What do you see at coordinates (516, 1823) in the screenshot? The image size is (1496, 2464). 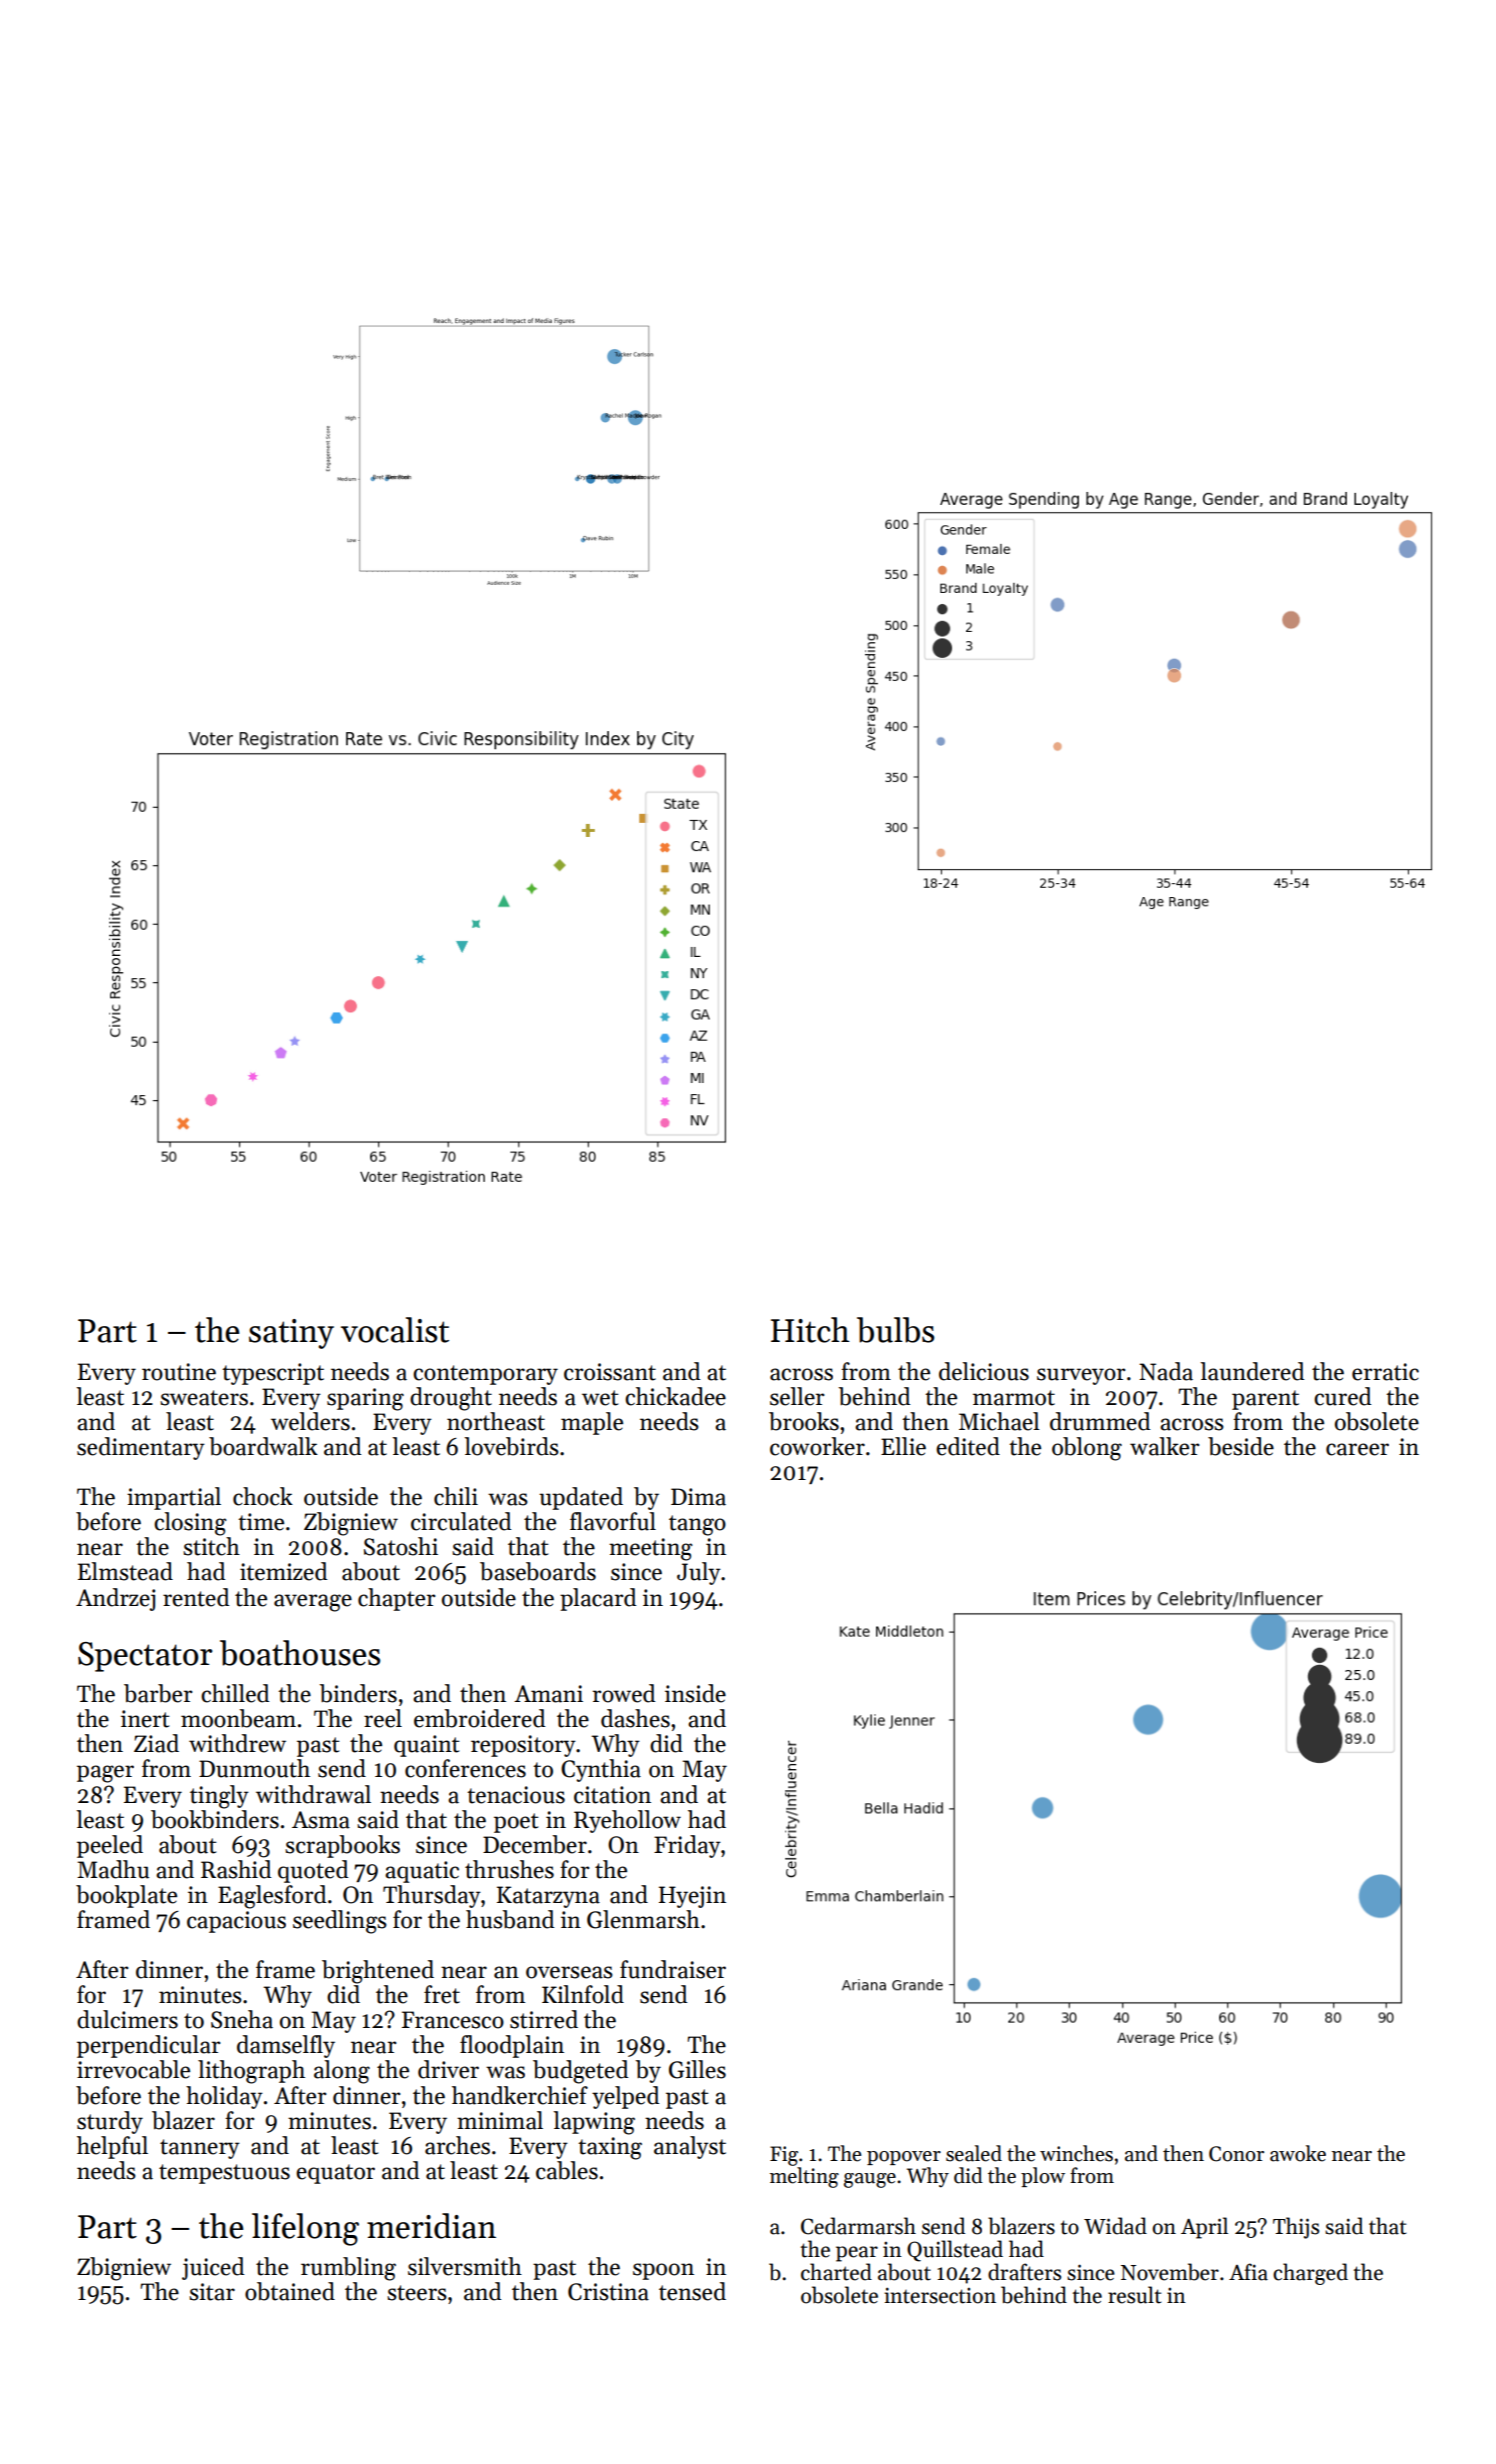 I see `poet` at bounding box center [516, 1823].
